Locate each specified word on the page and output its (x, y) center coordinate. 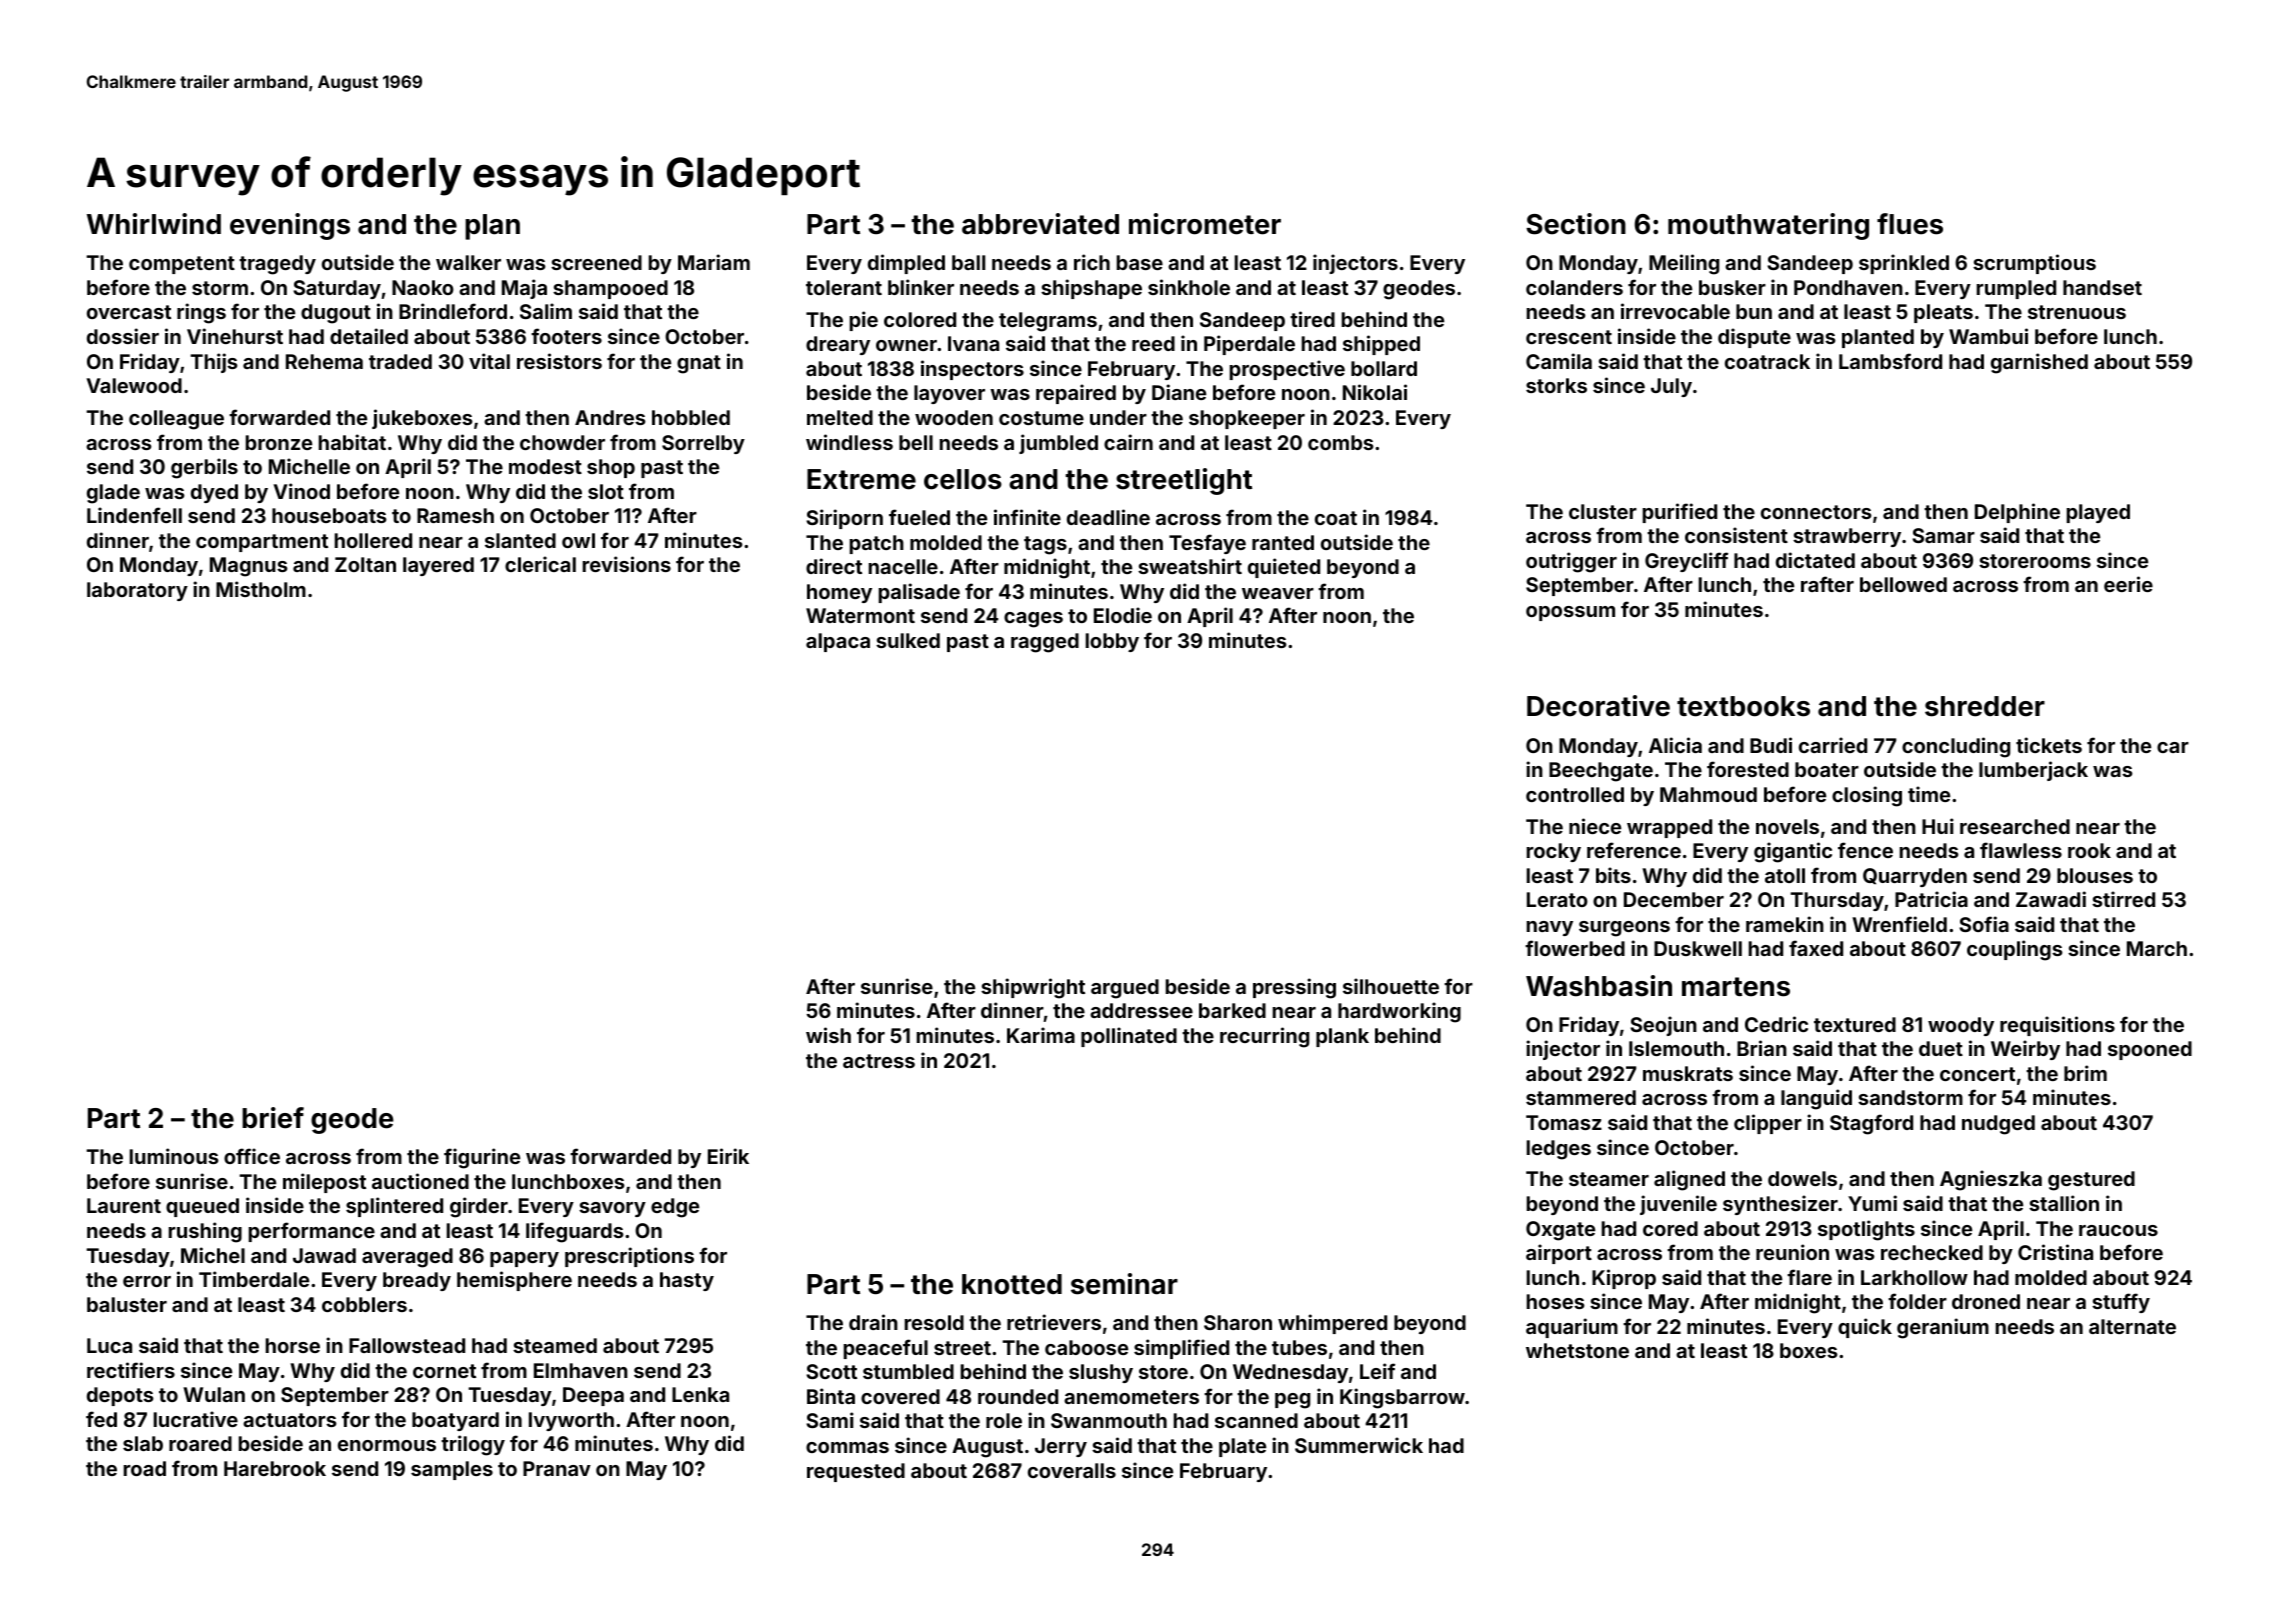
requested (856, 1472)
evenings (290, 226)
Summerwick (1359, 1445)
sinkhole (1189, 287)
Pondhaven (1848, 287)
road (145, 1468)
